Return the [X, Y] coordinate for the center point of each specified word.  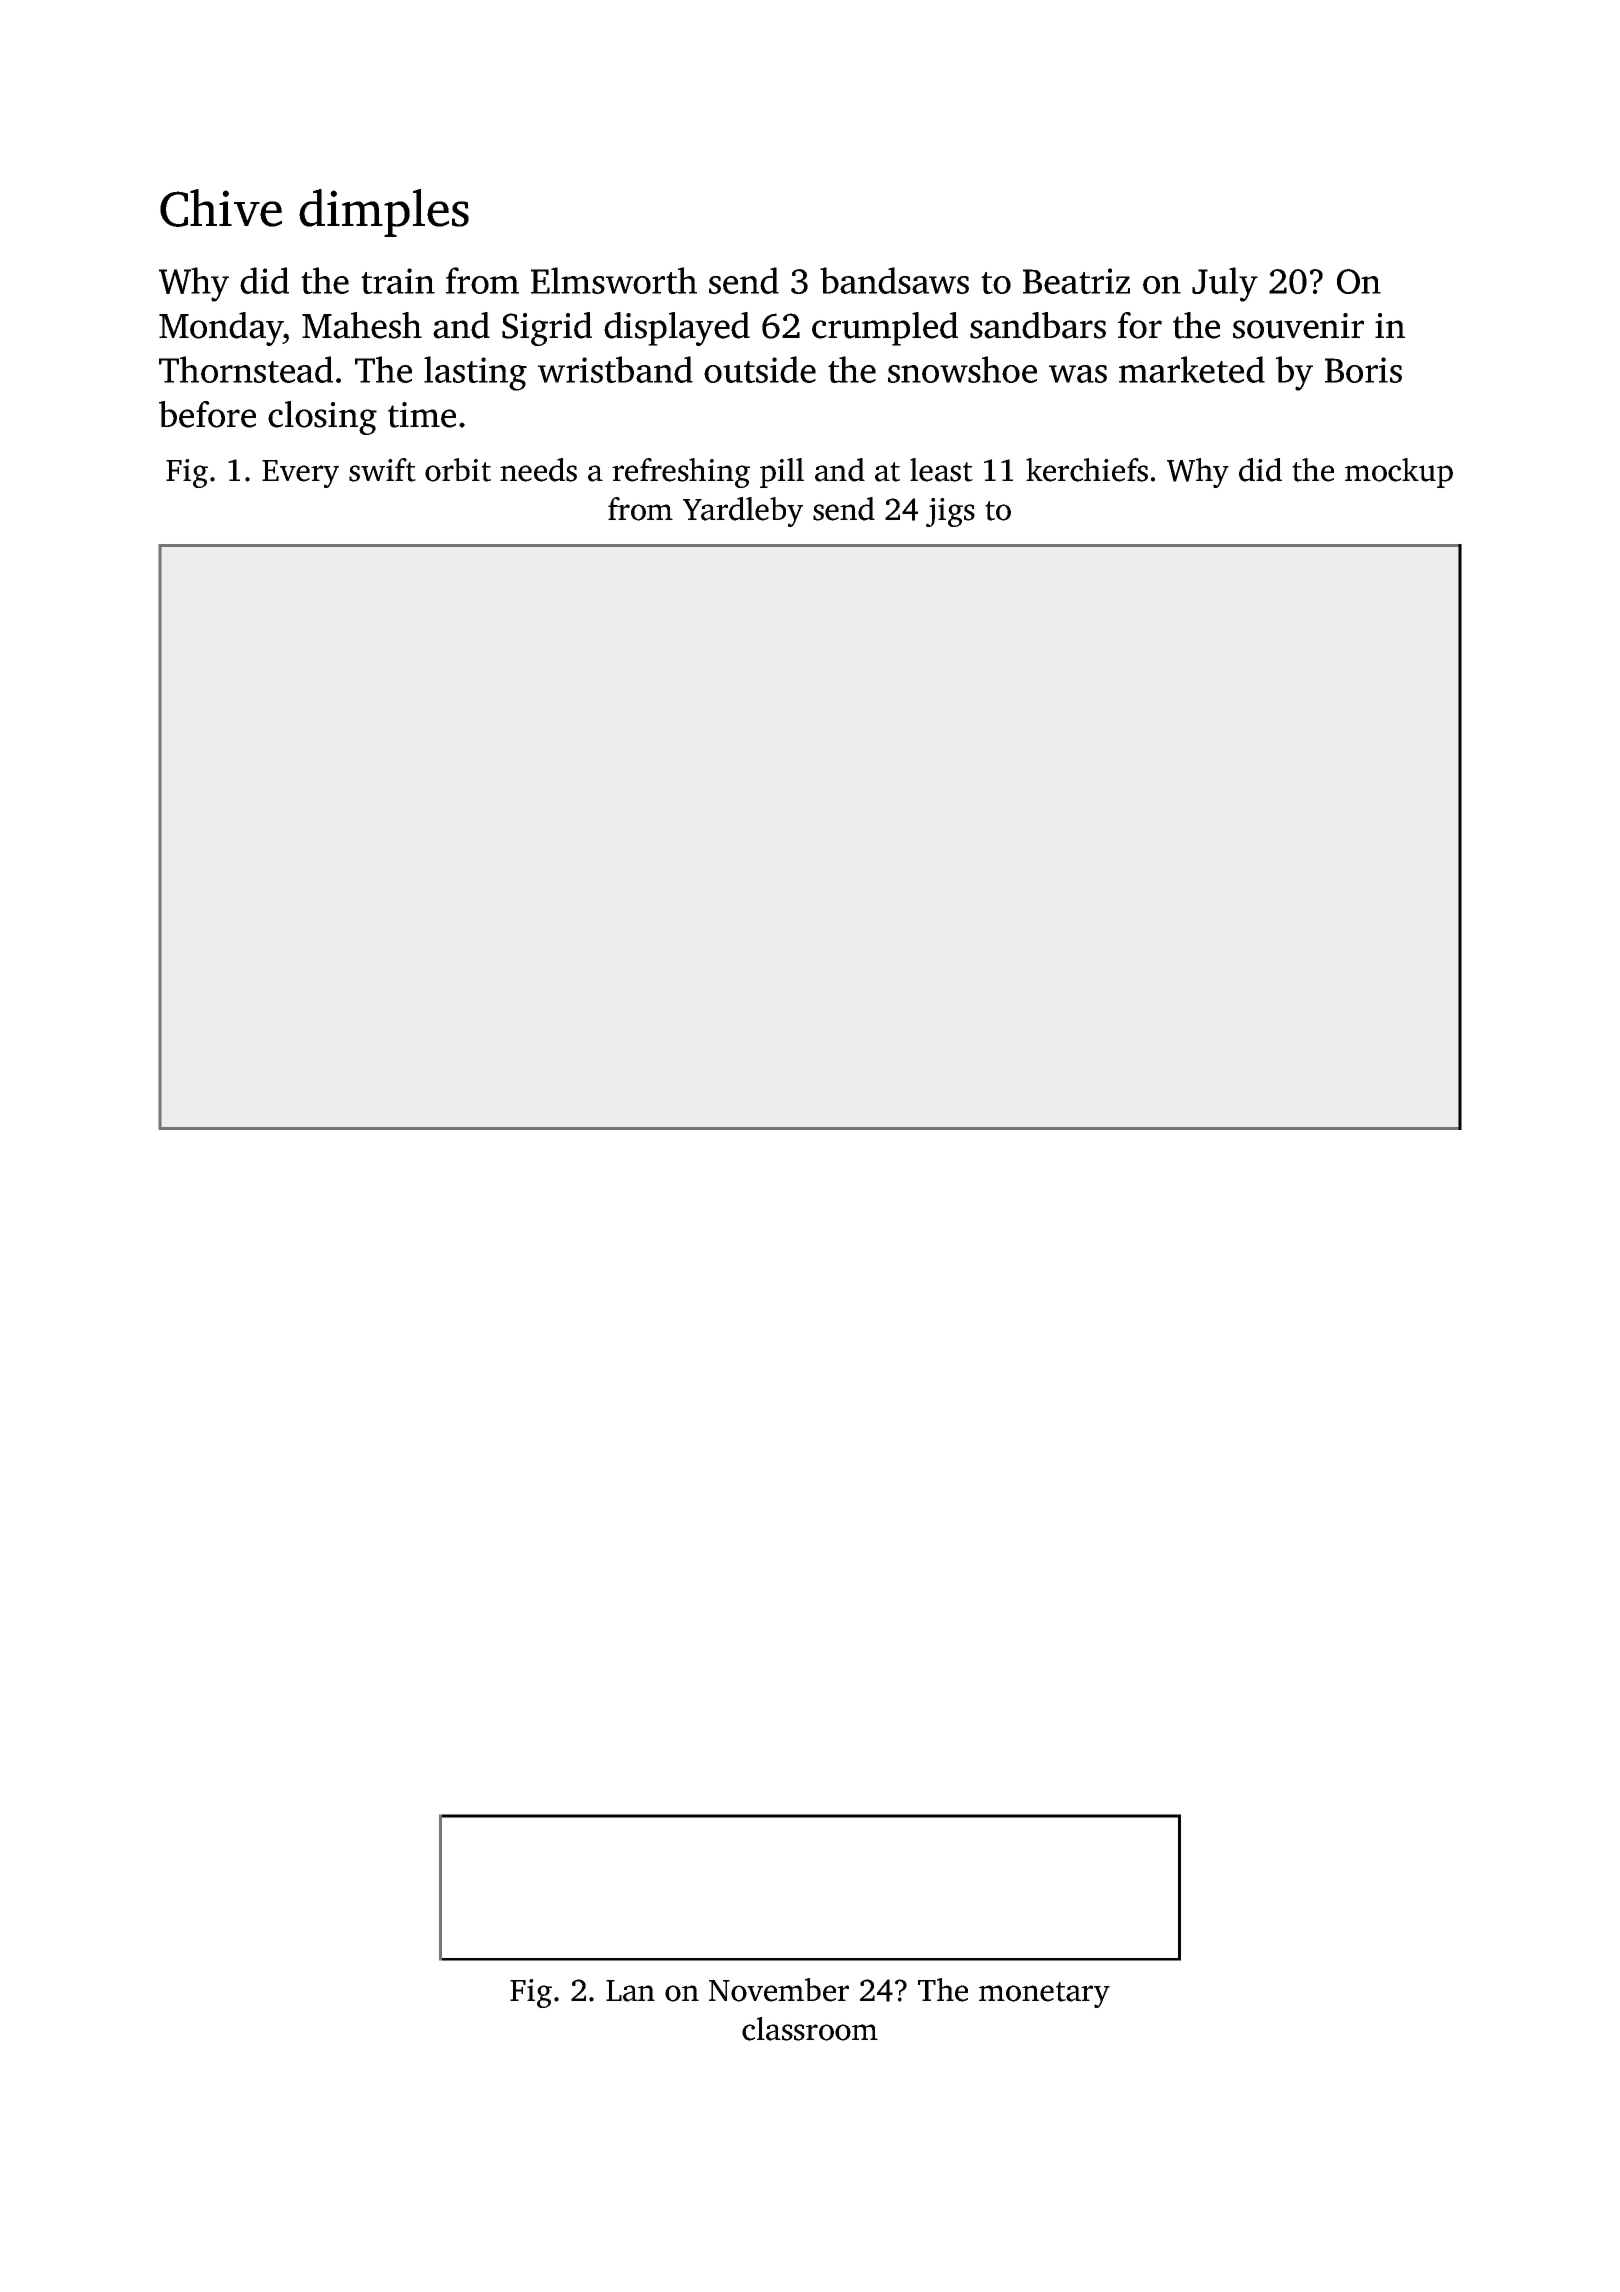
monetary [1044, 1995]
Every [300, 474]
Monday [221, 329]
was [1078, 374]
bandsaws [894, 280]
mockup [1399, 473]
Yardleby [743, 512]
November [779, 1990]
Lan [630, 1991]
